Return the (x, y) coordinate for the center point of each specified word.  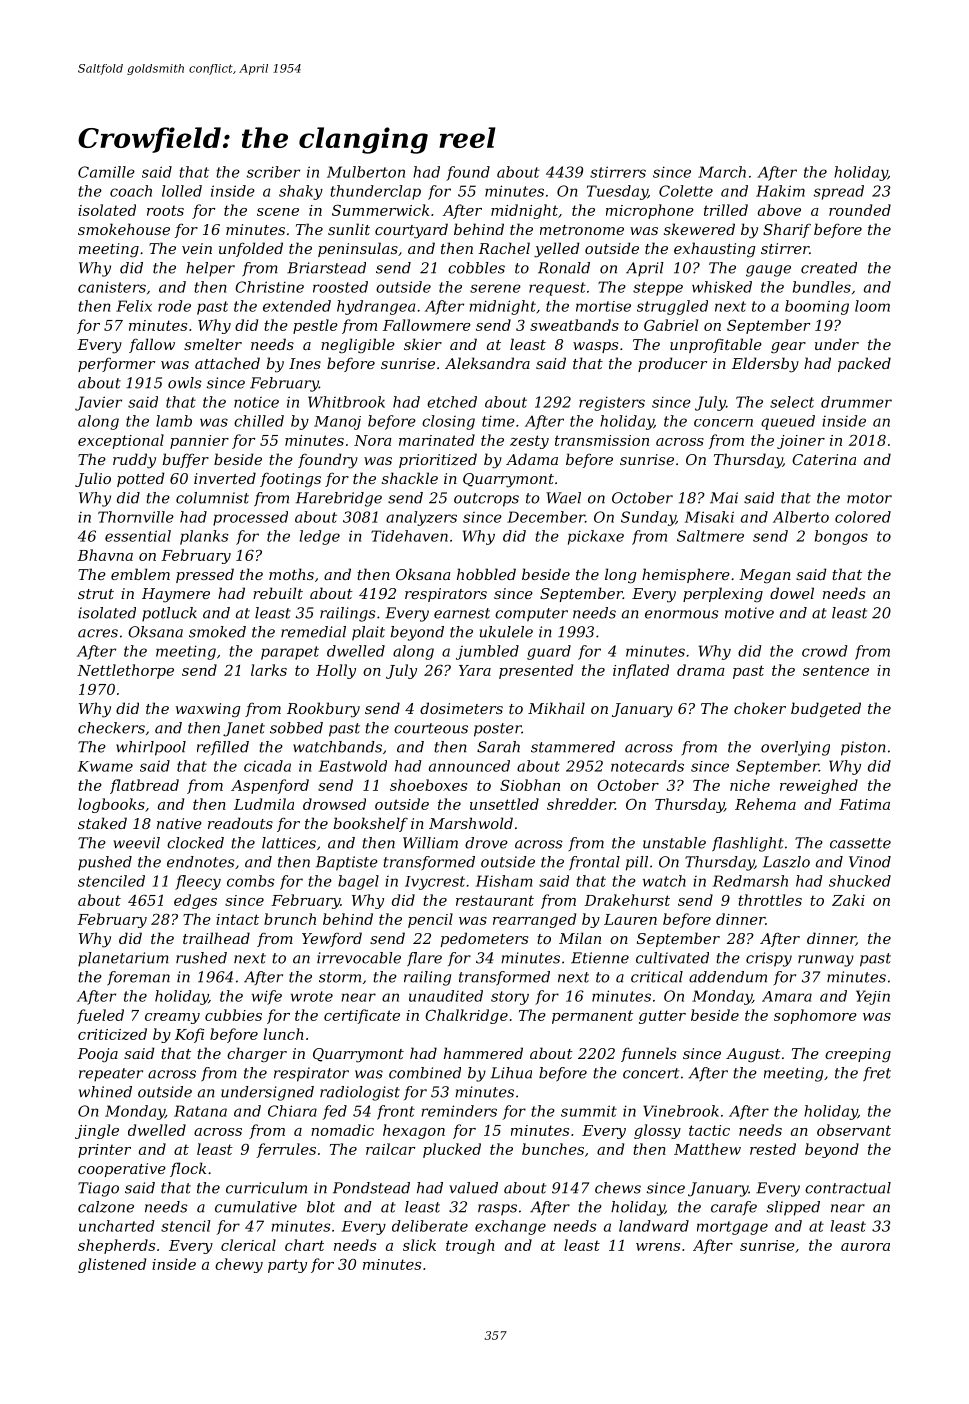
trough (470, 1246)
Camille (106, 172)
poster (498, 730)
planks (204, 537)
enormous (682, 614)
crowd (825, 651)
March (722, 172)
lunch (284, 1034)
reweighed (819, 786)
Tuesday (617, 192)
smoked (217, 632)
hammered (483, 1053)
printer (104, 1151)
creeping (858, 1055)
